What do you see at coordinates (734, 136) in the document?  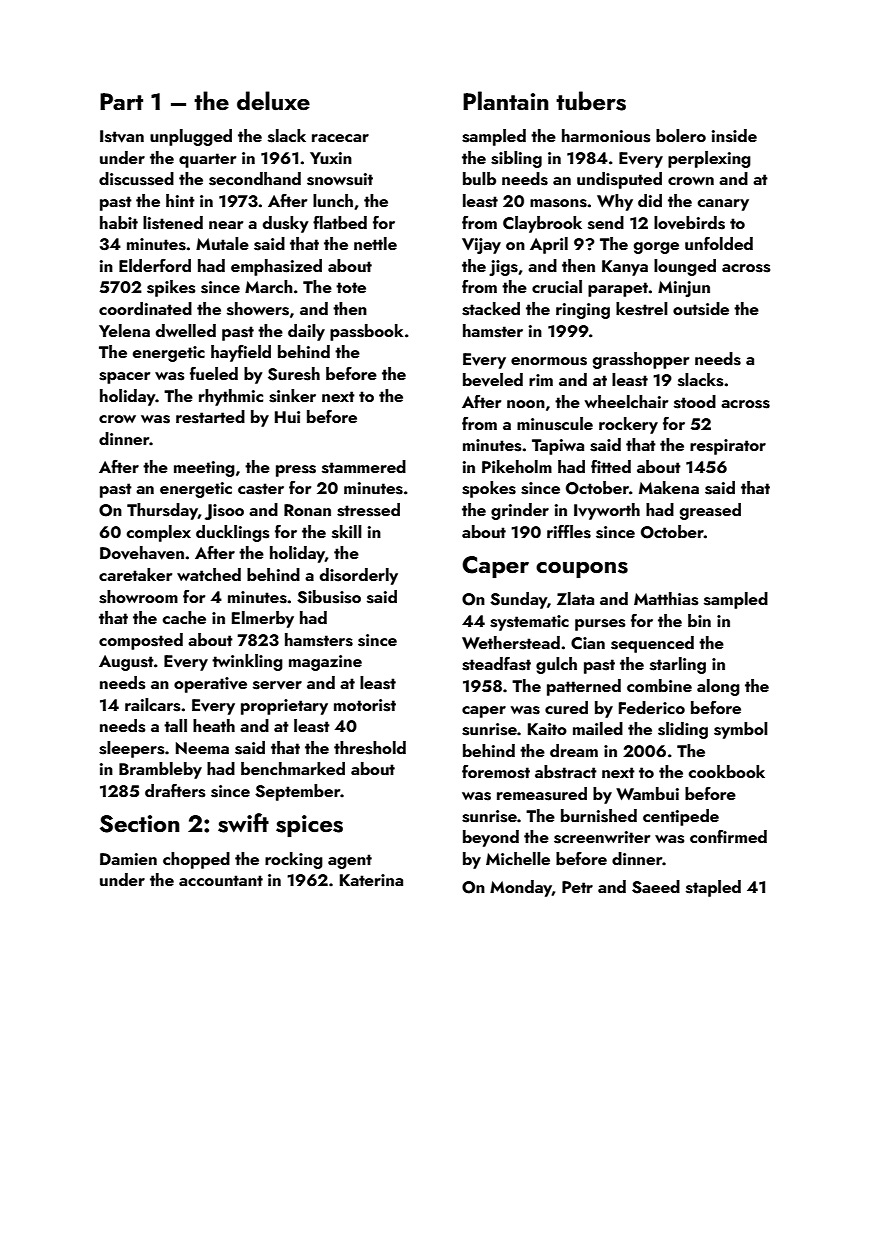 I see `inside` at bounding box center [734, 136].
